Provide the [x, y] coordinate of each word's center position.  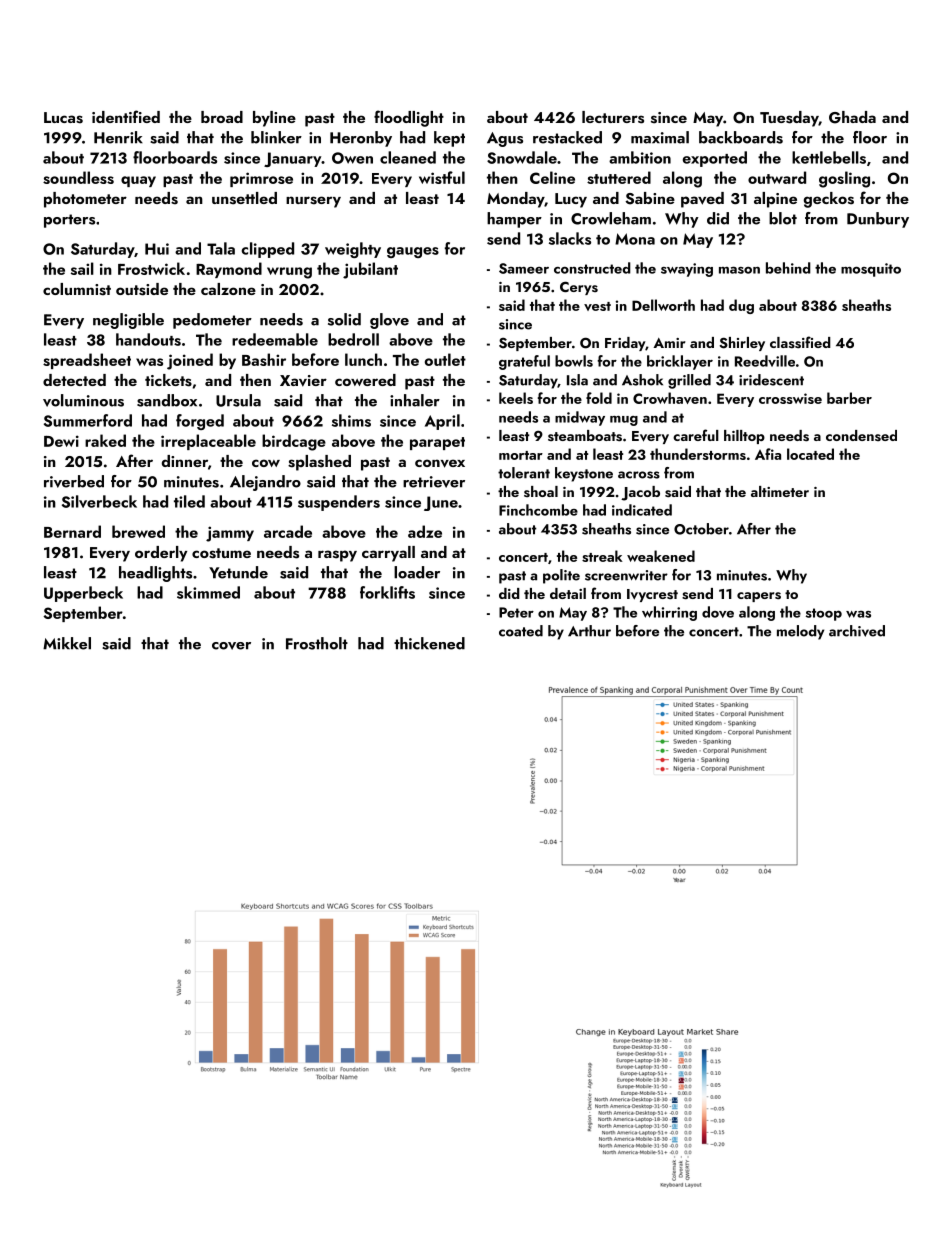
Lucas [63, 118]
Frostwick [151, 268]
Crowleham [611, 218]
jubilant [370, 270]
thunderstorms [698, 454]
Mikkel [67, 643]
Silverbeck [99, 501]
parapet [437, 443]
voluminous [83, 400]
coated [521, 631]
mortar [521, 455]
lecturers [613, 117]
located [810, 454]
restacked [567, 137]
